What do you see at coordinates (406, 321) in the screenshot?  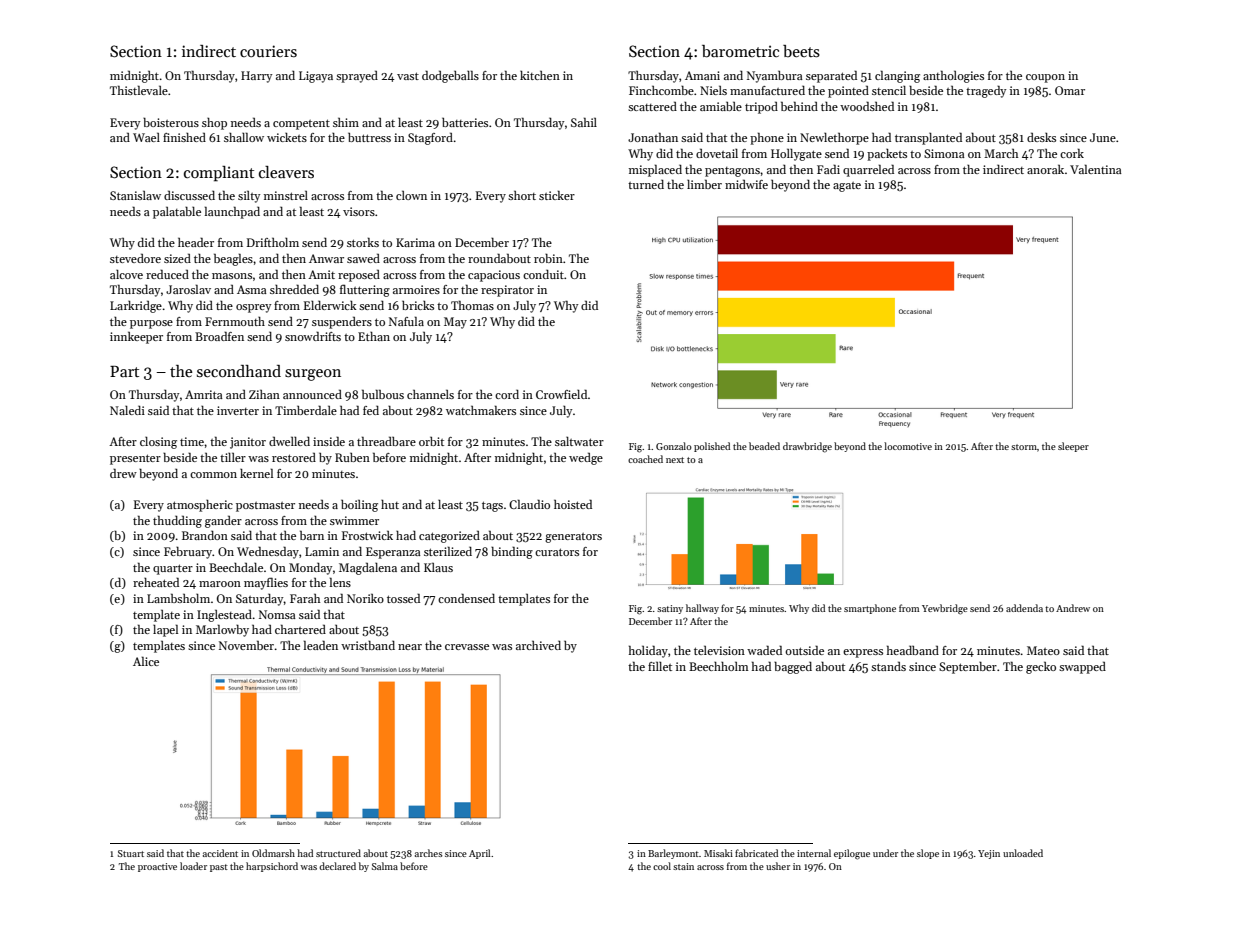 I see `Nafula` at bounding box center [406, 321].
